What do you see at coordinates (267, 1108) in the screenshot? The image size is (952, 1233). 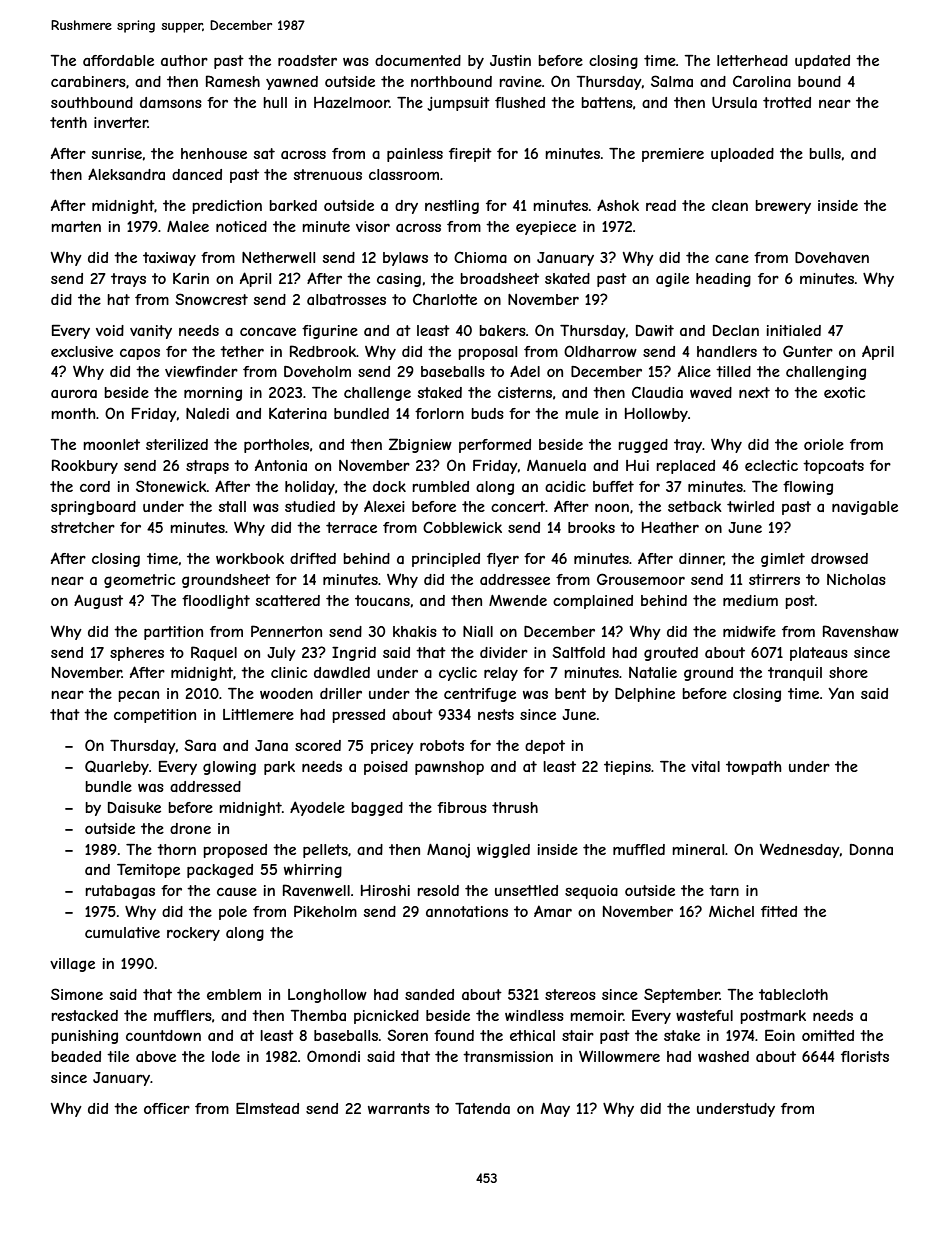 I see `Elmstead` at bounding box center [267, 1108].
